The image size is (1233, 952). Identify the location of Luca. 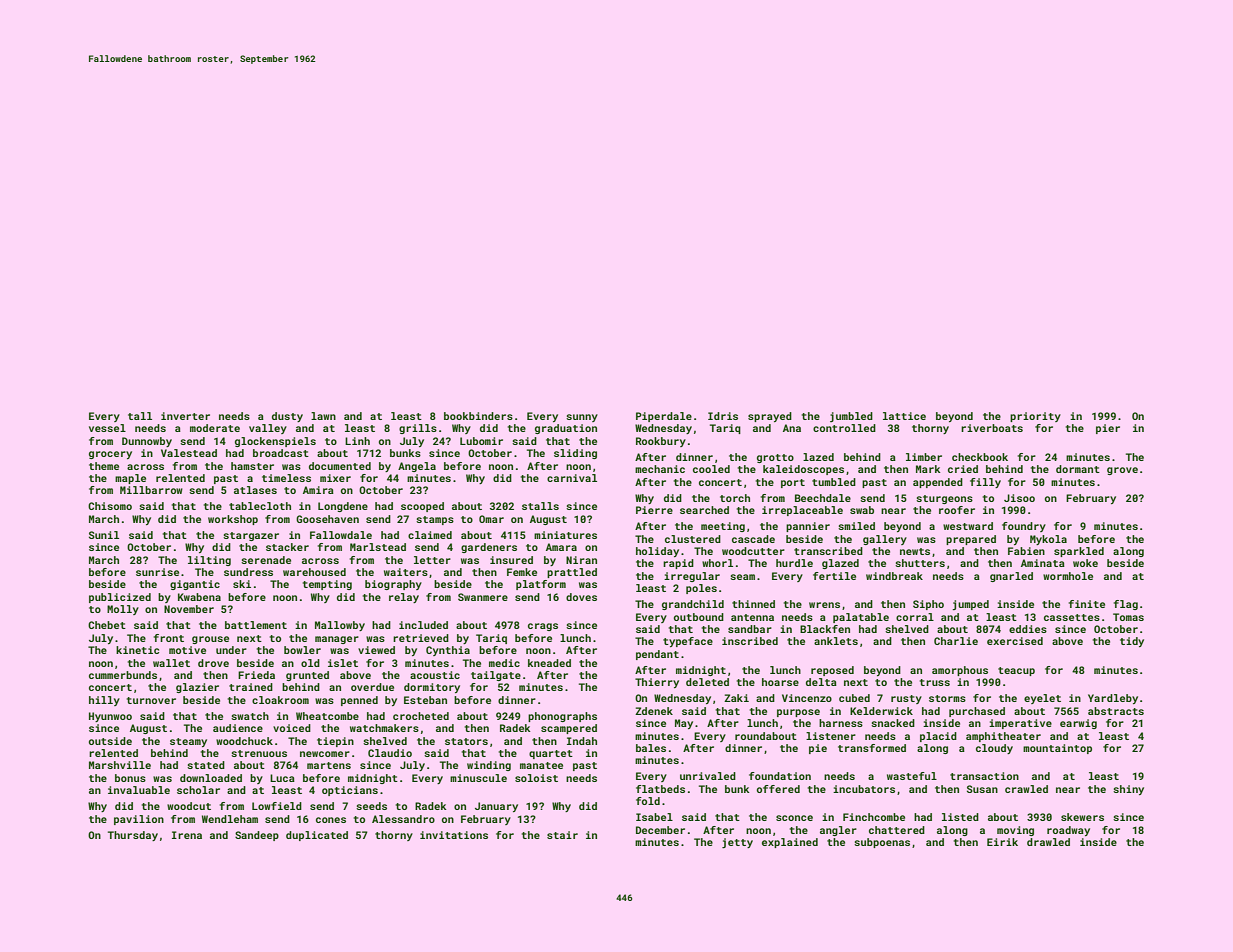
(282, 778).
